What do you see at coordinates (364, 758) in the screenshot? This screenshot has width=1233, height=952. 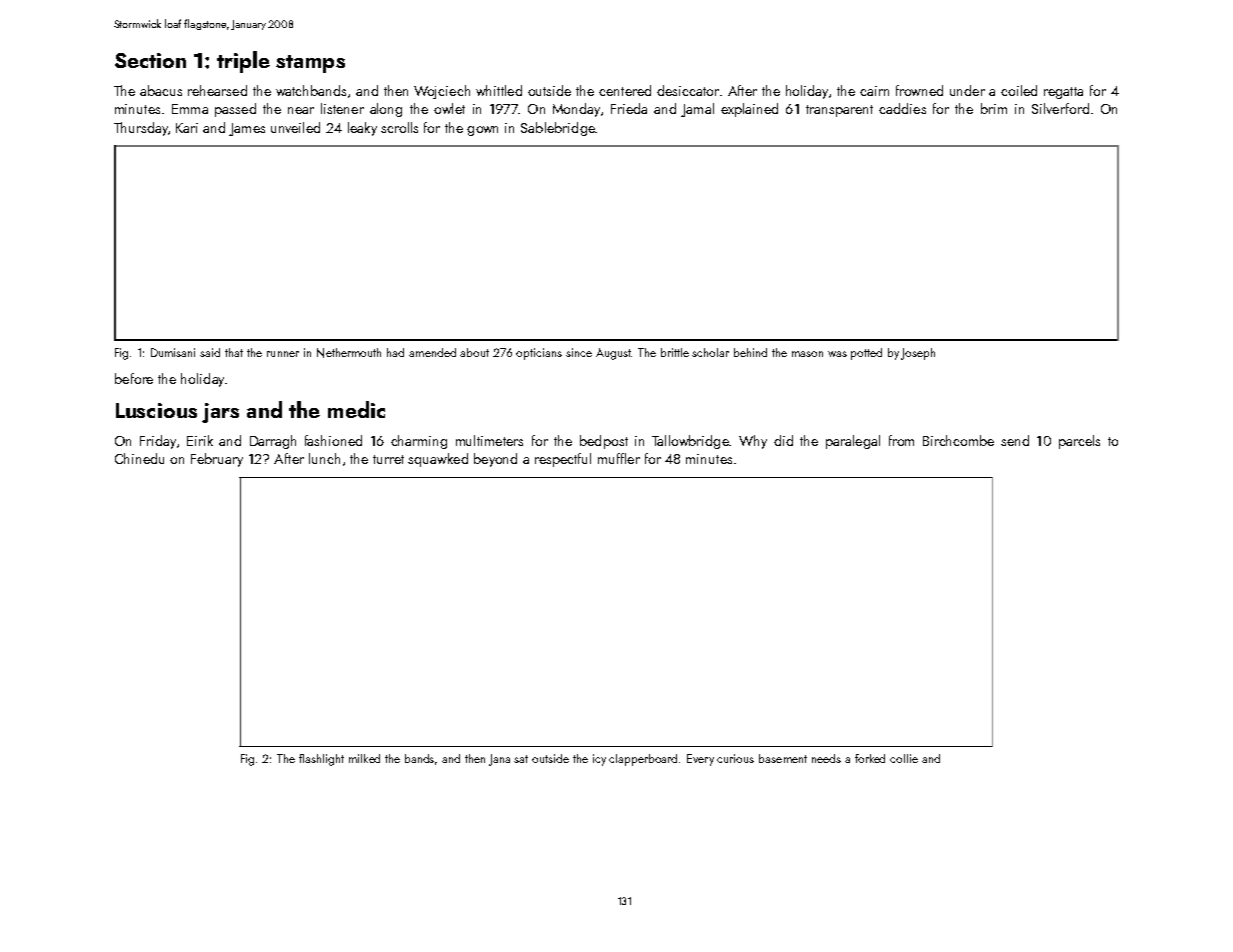 I see `milked` at bounding box center [364, 758].
